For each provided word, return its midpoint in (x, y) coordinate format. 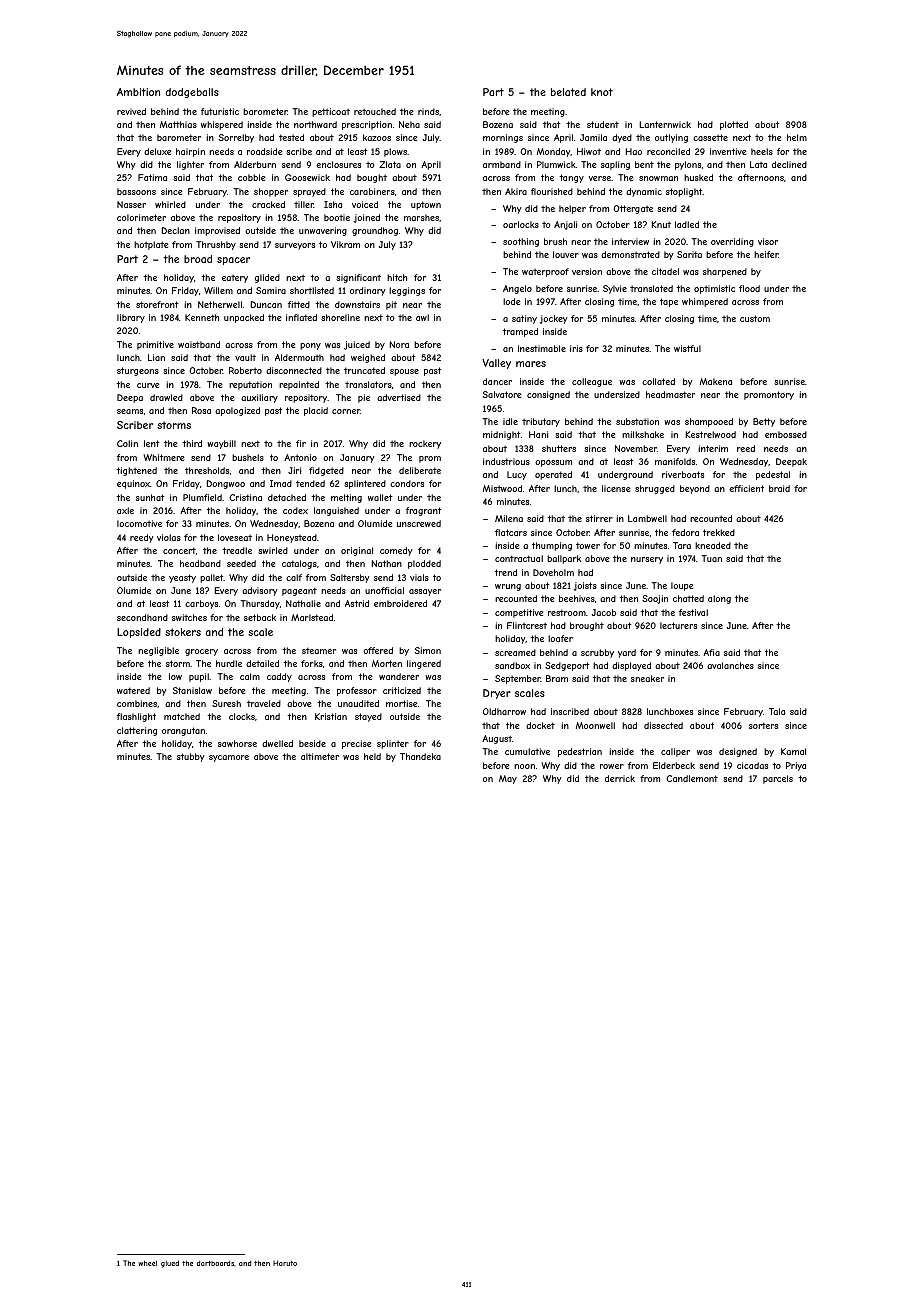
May (508, 779)
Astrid (357, 603)
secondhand (142, 617)
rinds (428, 111)
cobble (252, 177)
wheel (147, 1263)
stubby (190, 757)
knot (602, 92)
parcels (778, 779)
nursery (647, 560)
